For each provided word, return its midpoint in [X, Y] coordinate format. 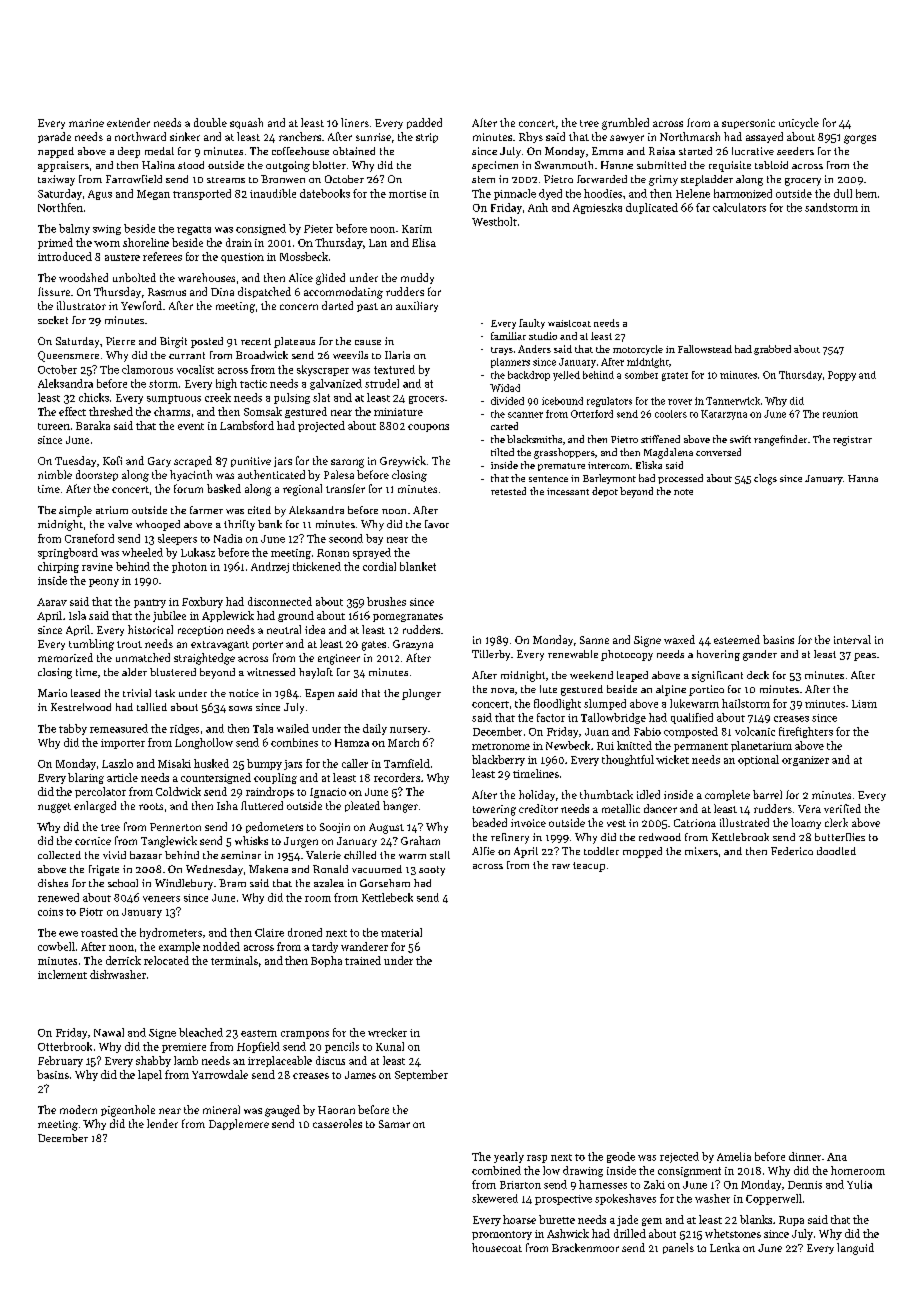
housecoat [497, 1247]
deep [129, 152]
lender [162, 1123]
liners [355, 122]
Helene [693, 193]
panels [678, 1248]
